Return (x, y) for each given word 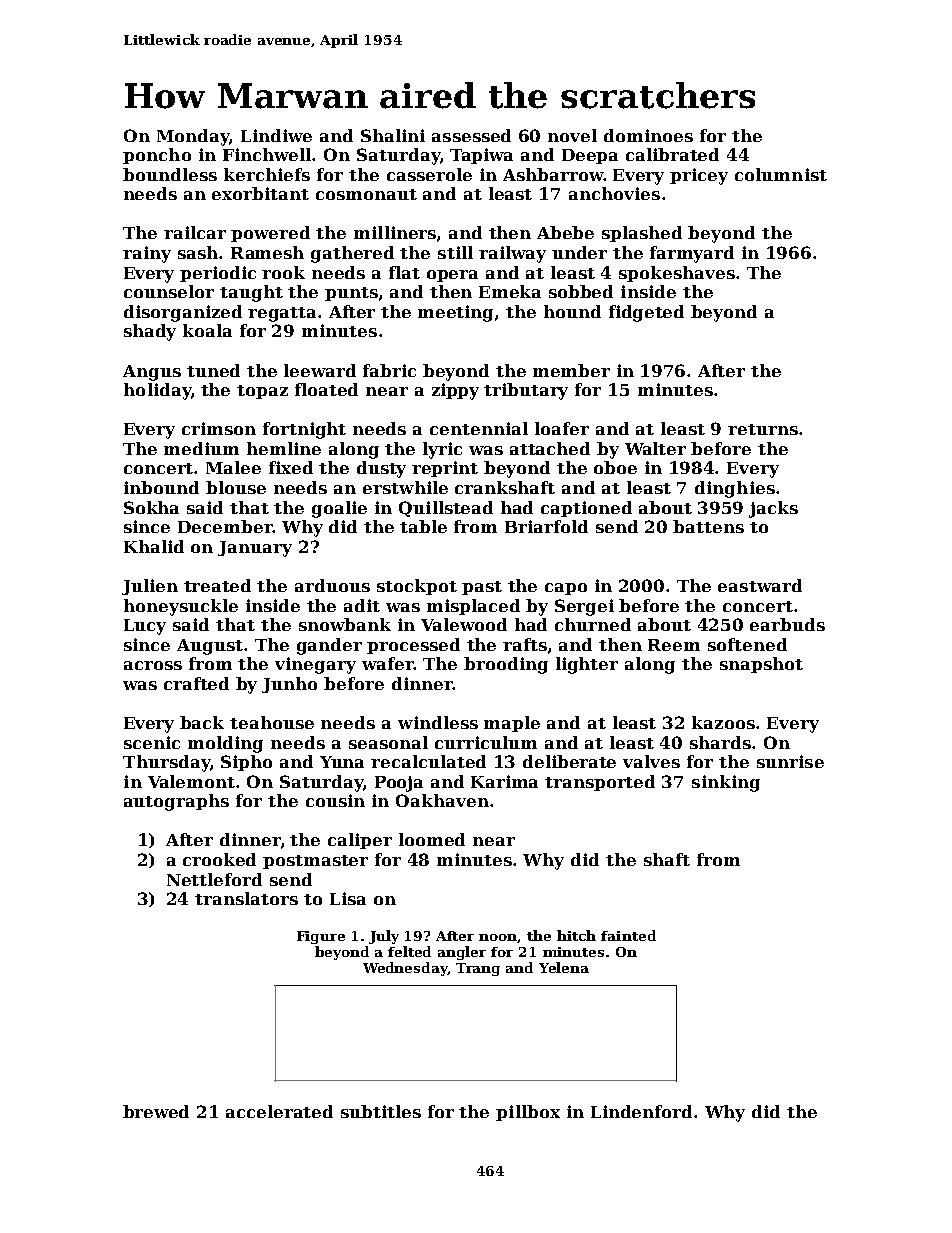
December (225, 526)
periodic (218, 274)
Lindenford (641, 1111)
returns (763, 429)
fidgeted (646, 313)
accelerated (279, 1111)
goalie (339, 509)
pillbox (528, 1113)
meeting (455, 313)
